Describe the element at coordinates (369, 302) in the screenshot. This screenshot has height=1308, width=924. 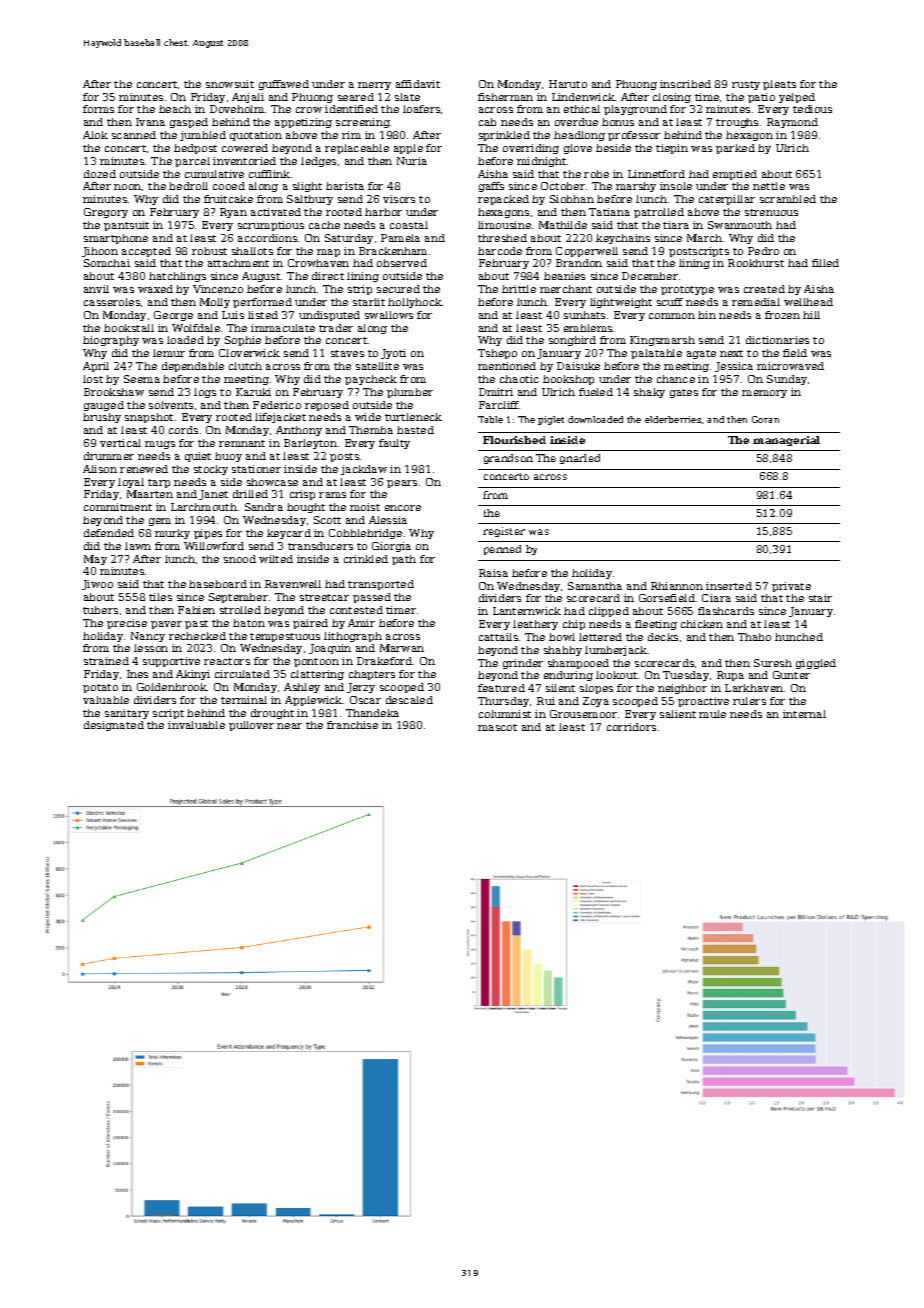
I see `starlit` at that location.
